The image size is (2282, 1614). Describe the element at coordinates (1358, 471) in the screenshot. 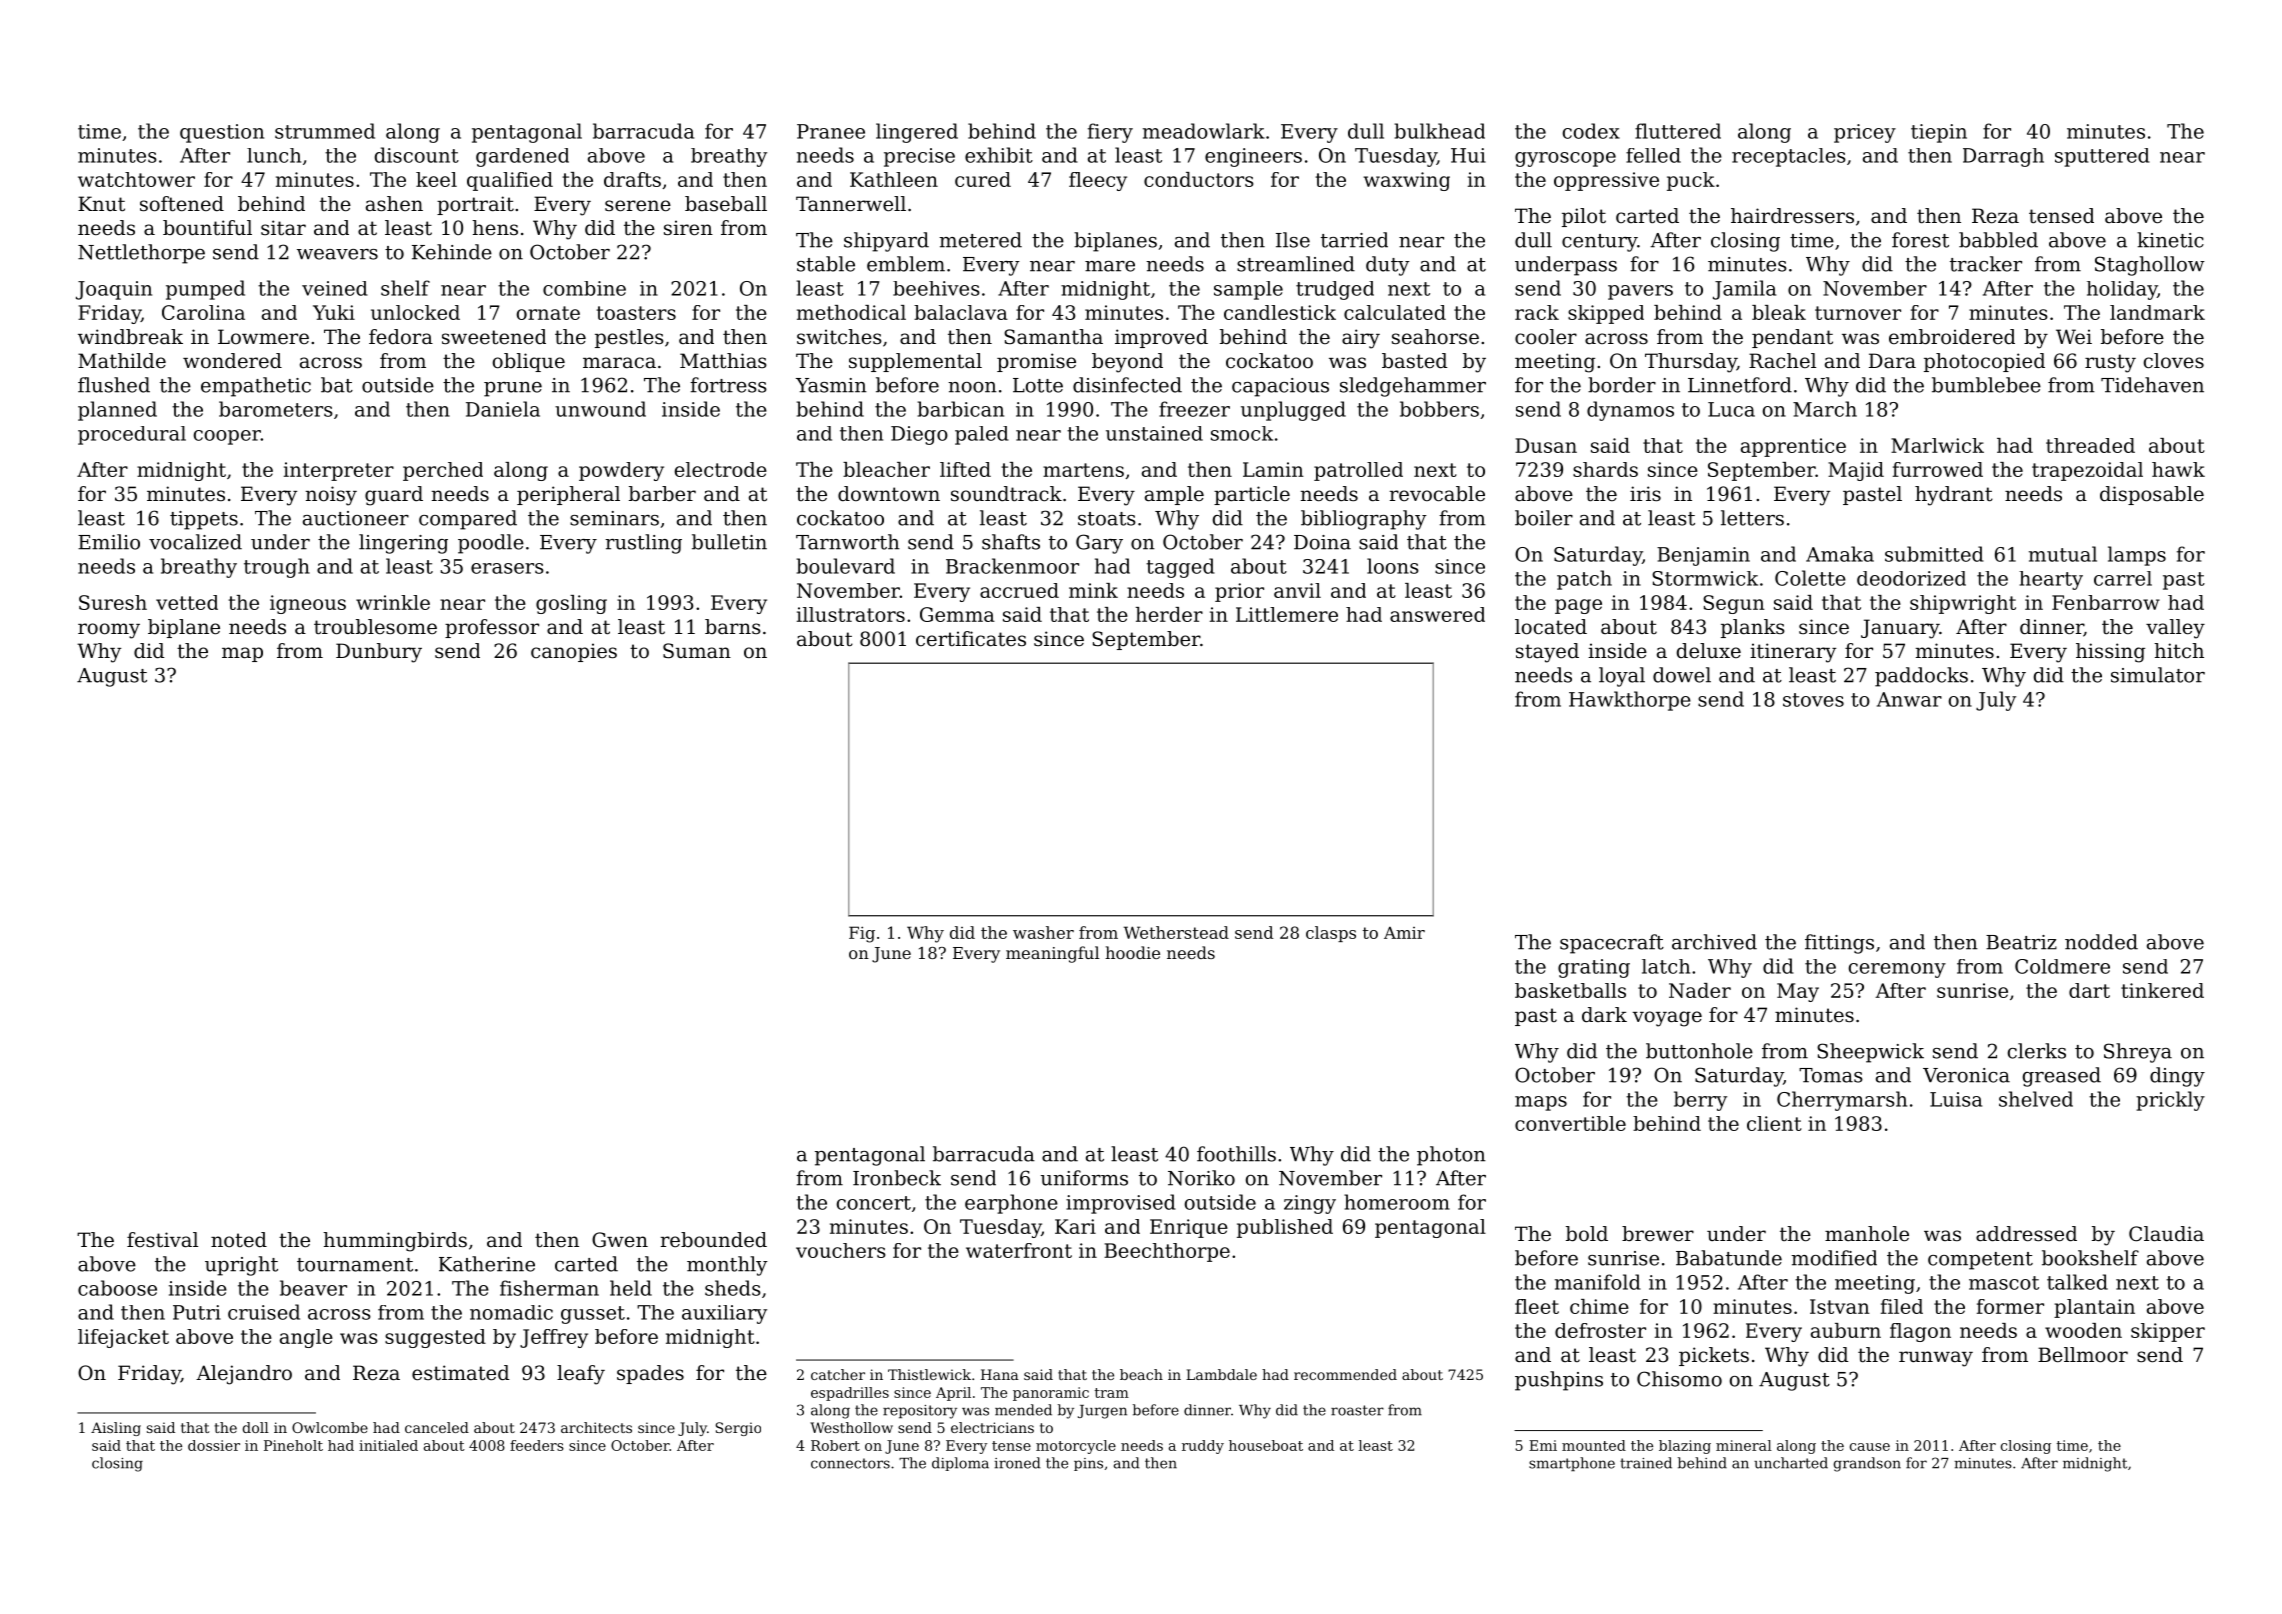

I see `patrolled` at that location.
